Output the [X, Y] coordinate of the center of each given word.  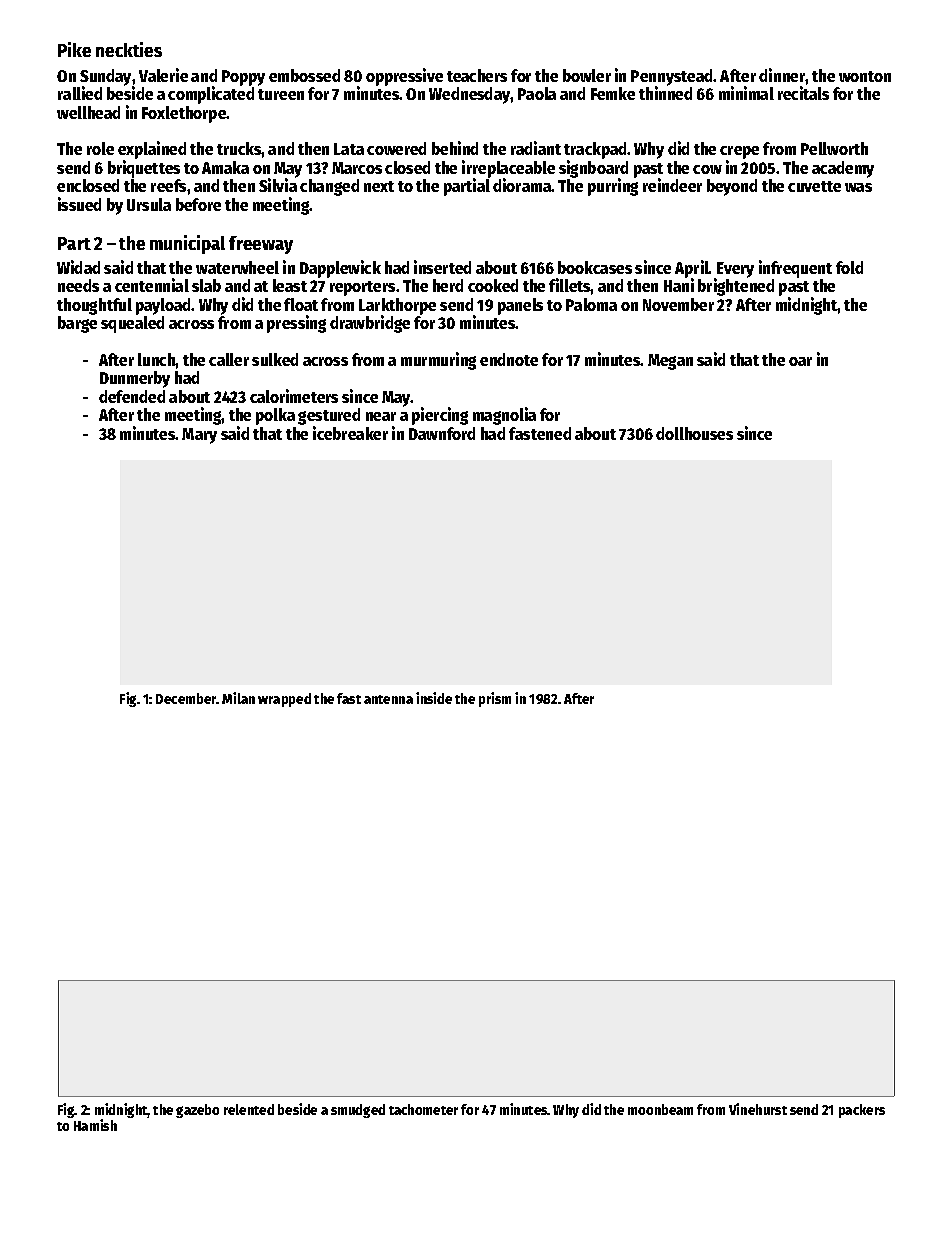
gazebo [197, 1111]
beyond [732, 187]
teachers [477, 75]
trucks [239, 148]
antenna [388, 699]
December [186, 698]
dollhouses [694, 433]
